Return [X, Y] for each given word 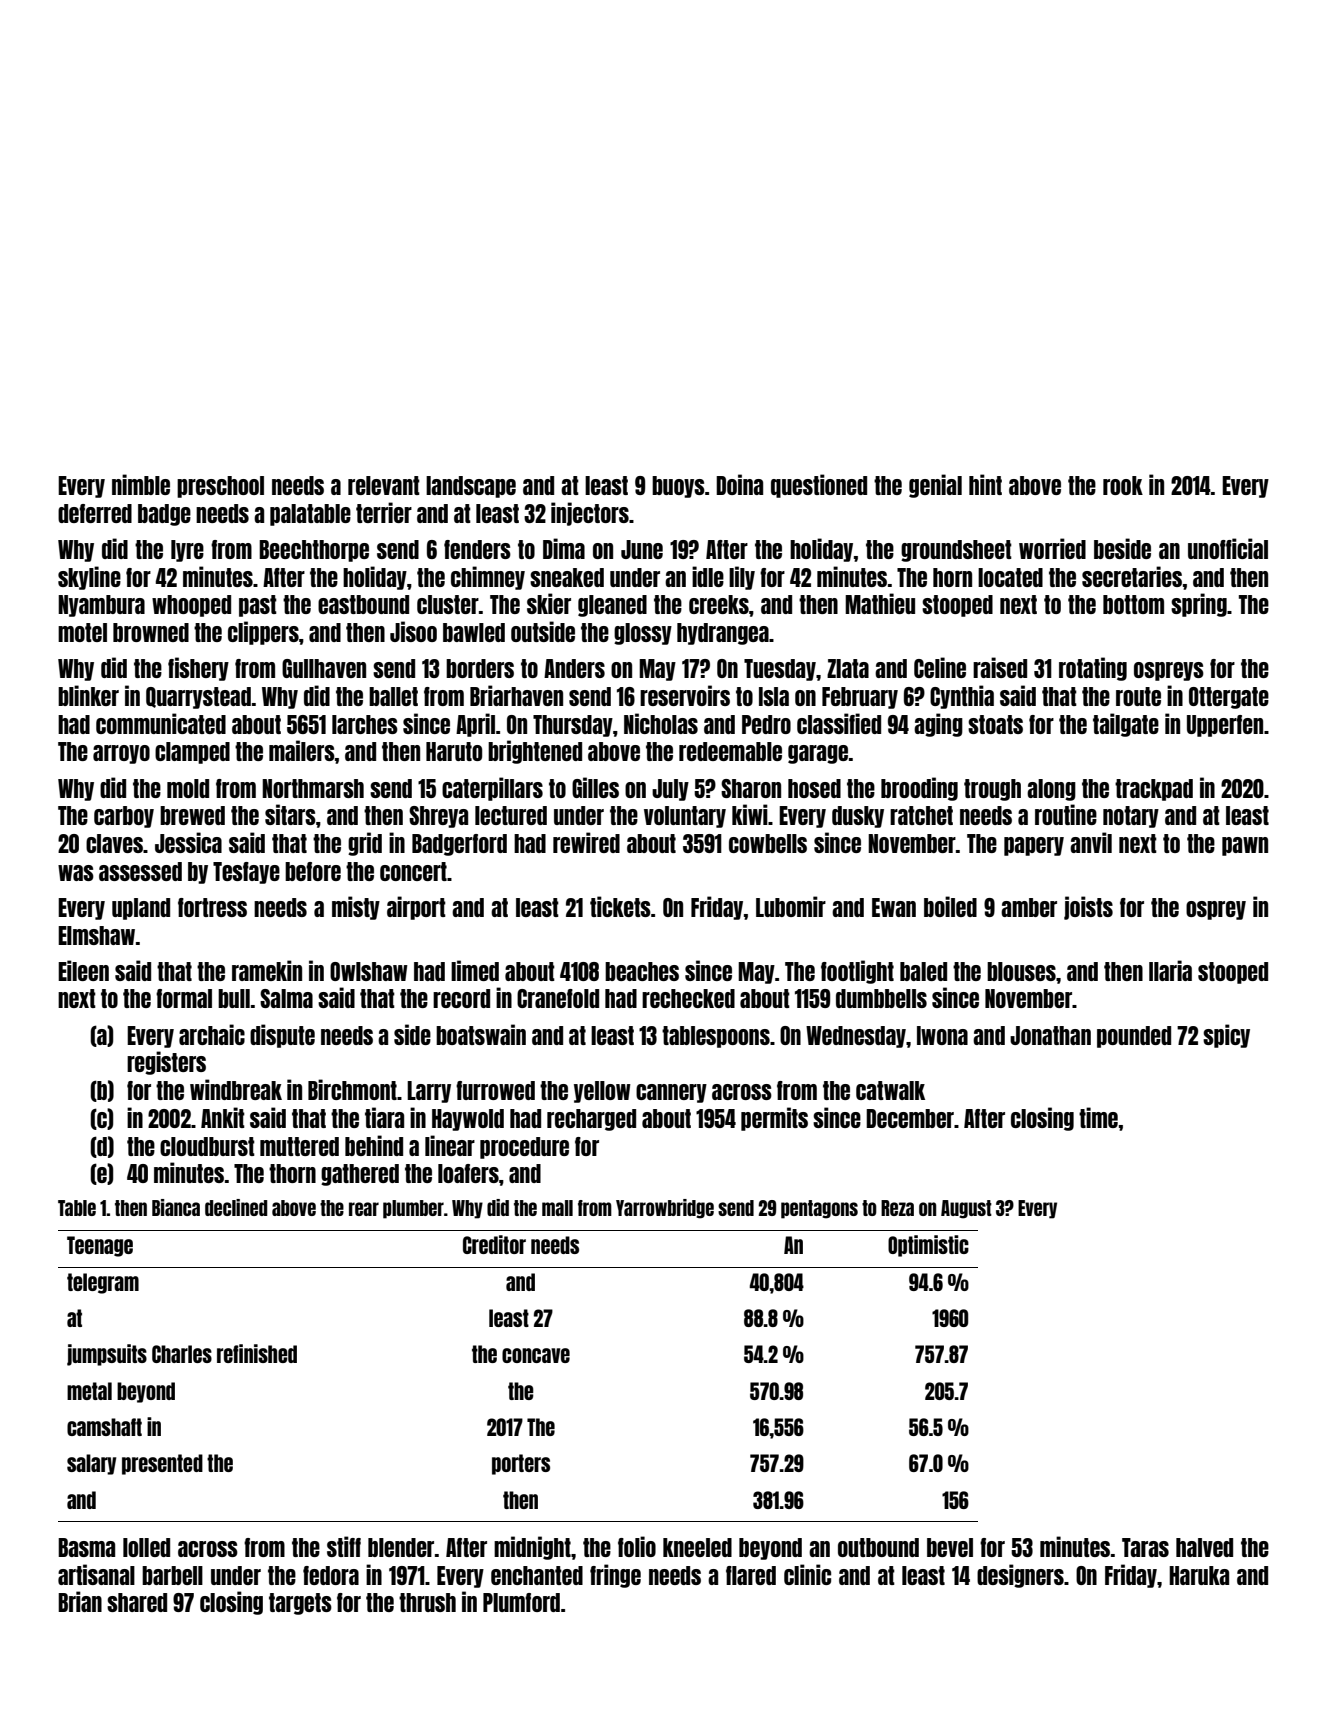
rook [1123, 485]
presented [162, 1464]
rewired [586, 842]
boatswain [481, 1034]
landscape [471, 487]
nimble [141, 484]
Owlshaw [369, 971]
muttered [299, 1146]
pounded [1134, 1037]
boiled [950, 906]
